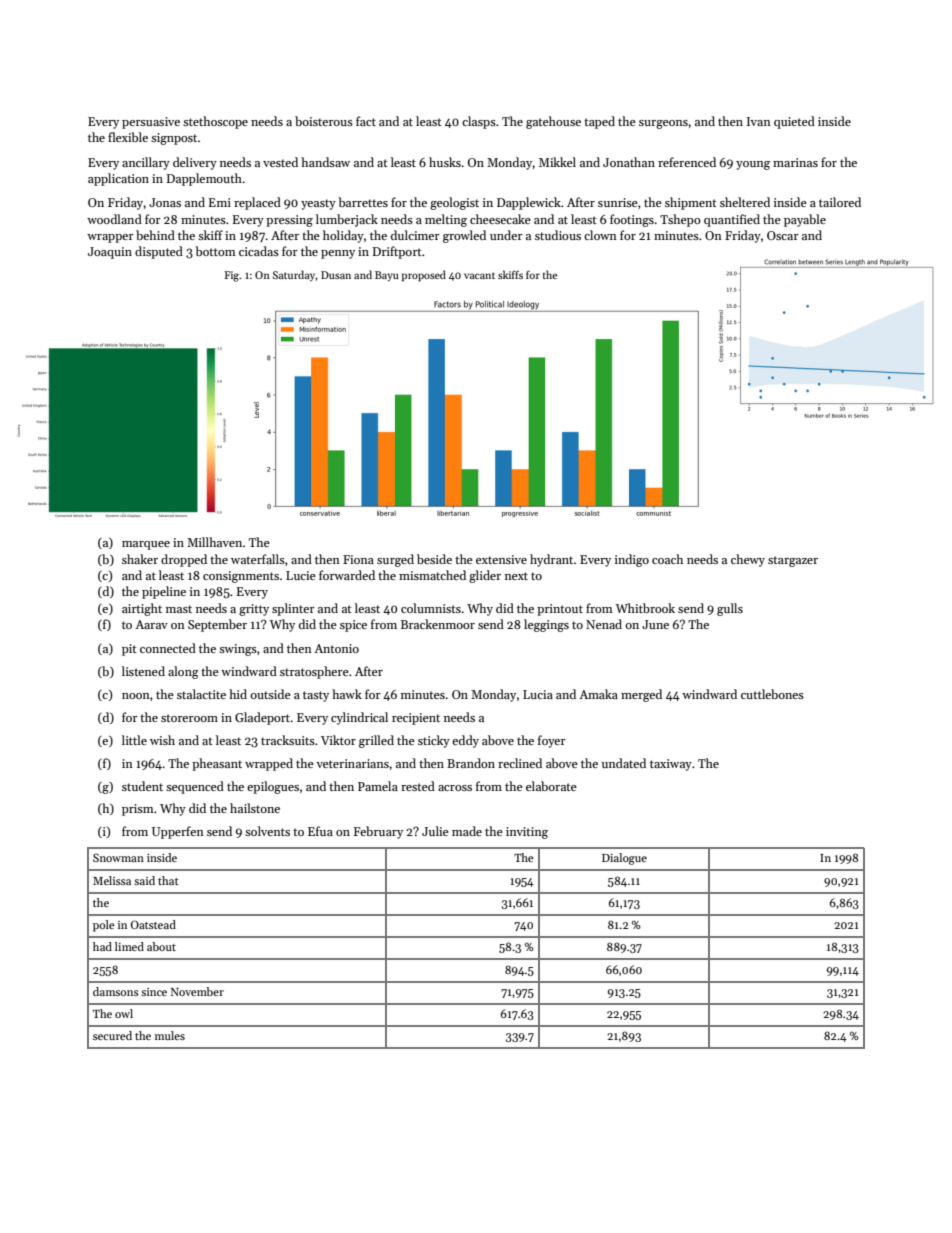 Image resolution: width=952 pixels, height=1233 pixels. What do you see at coordinates (557, 162) in the page?
I see `Mikkel` at bounding box center [557, 162].
